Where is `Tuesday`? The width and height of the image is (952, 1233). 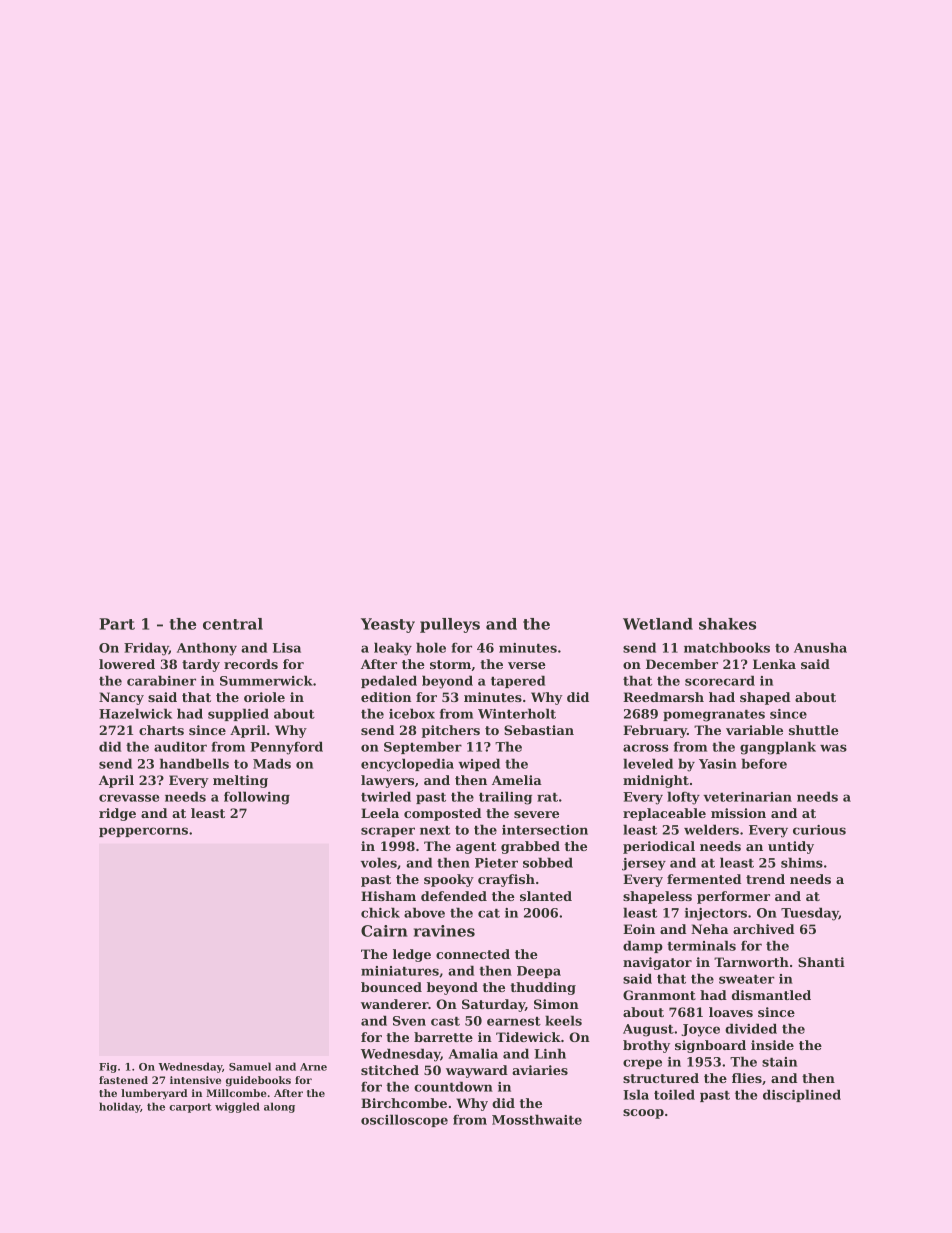 Tuesday is located at coordinates (810, 914).
